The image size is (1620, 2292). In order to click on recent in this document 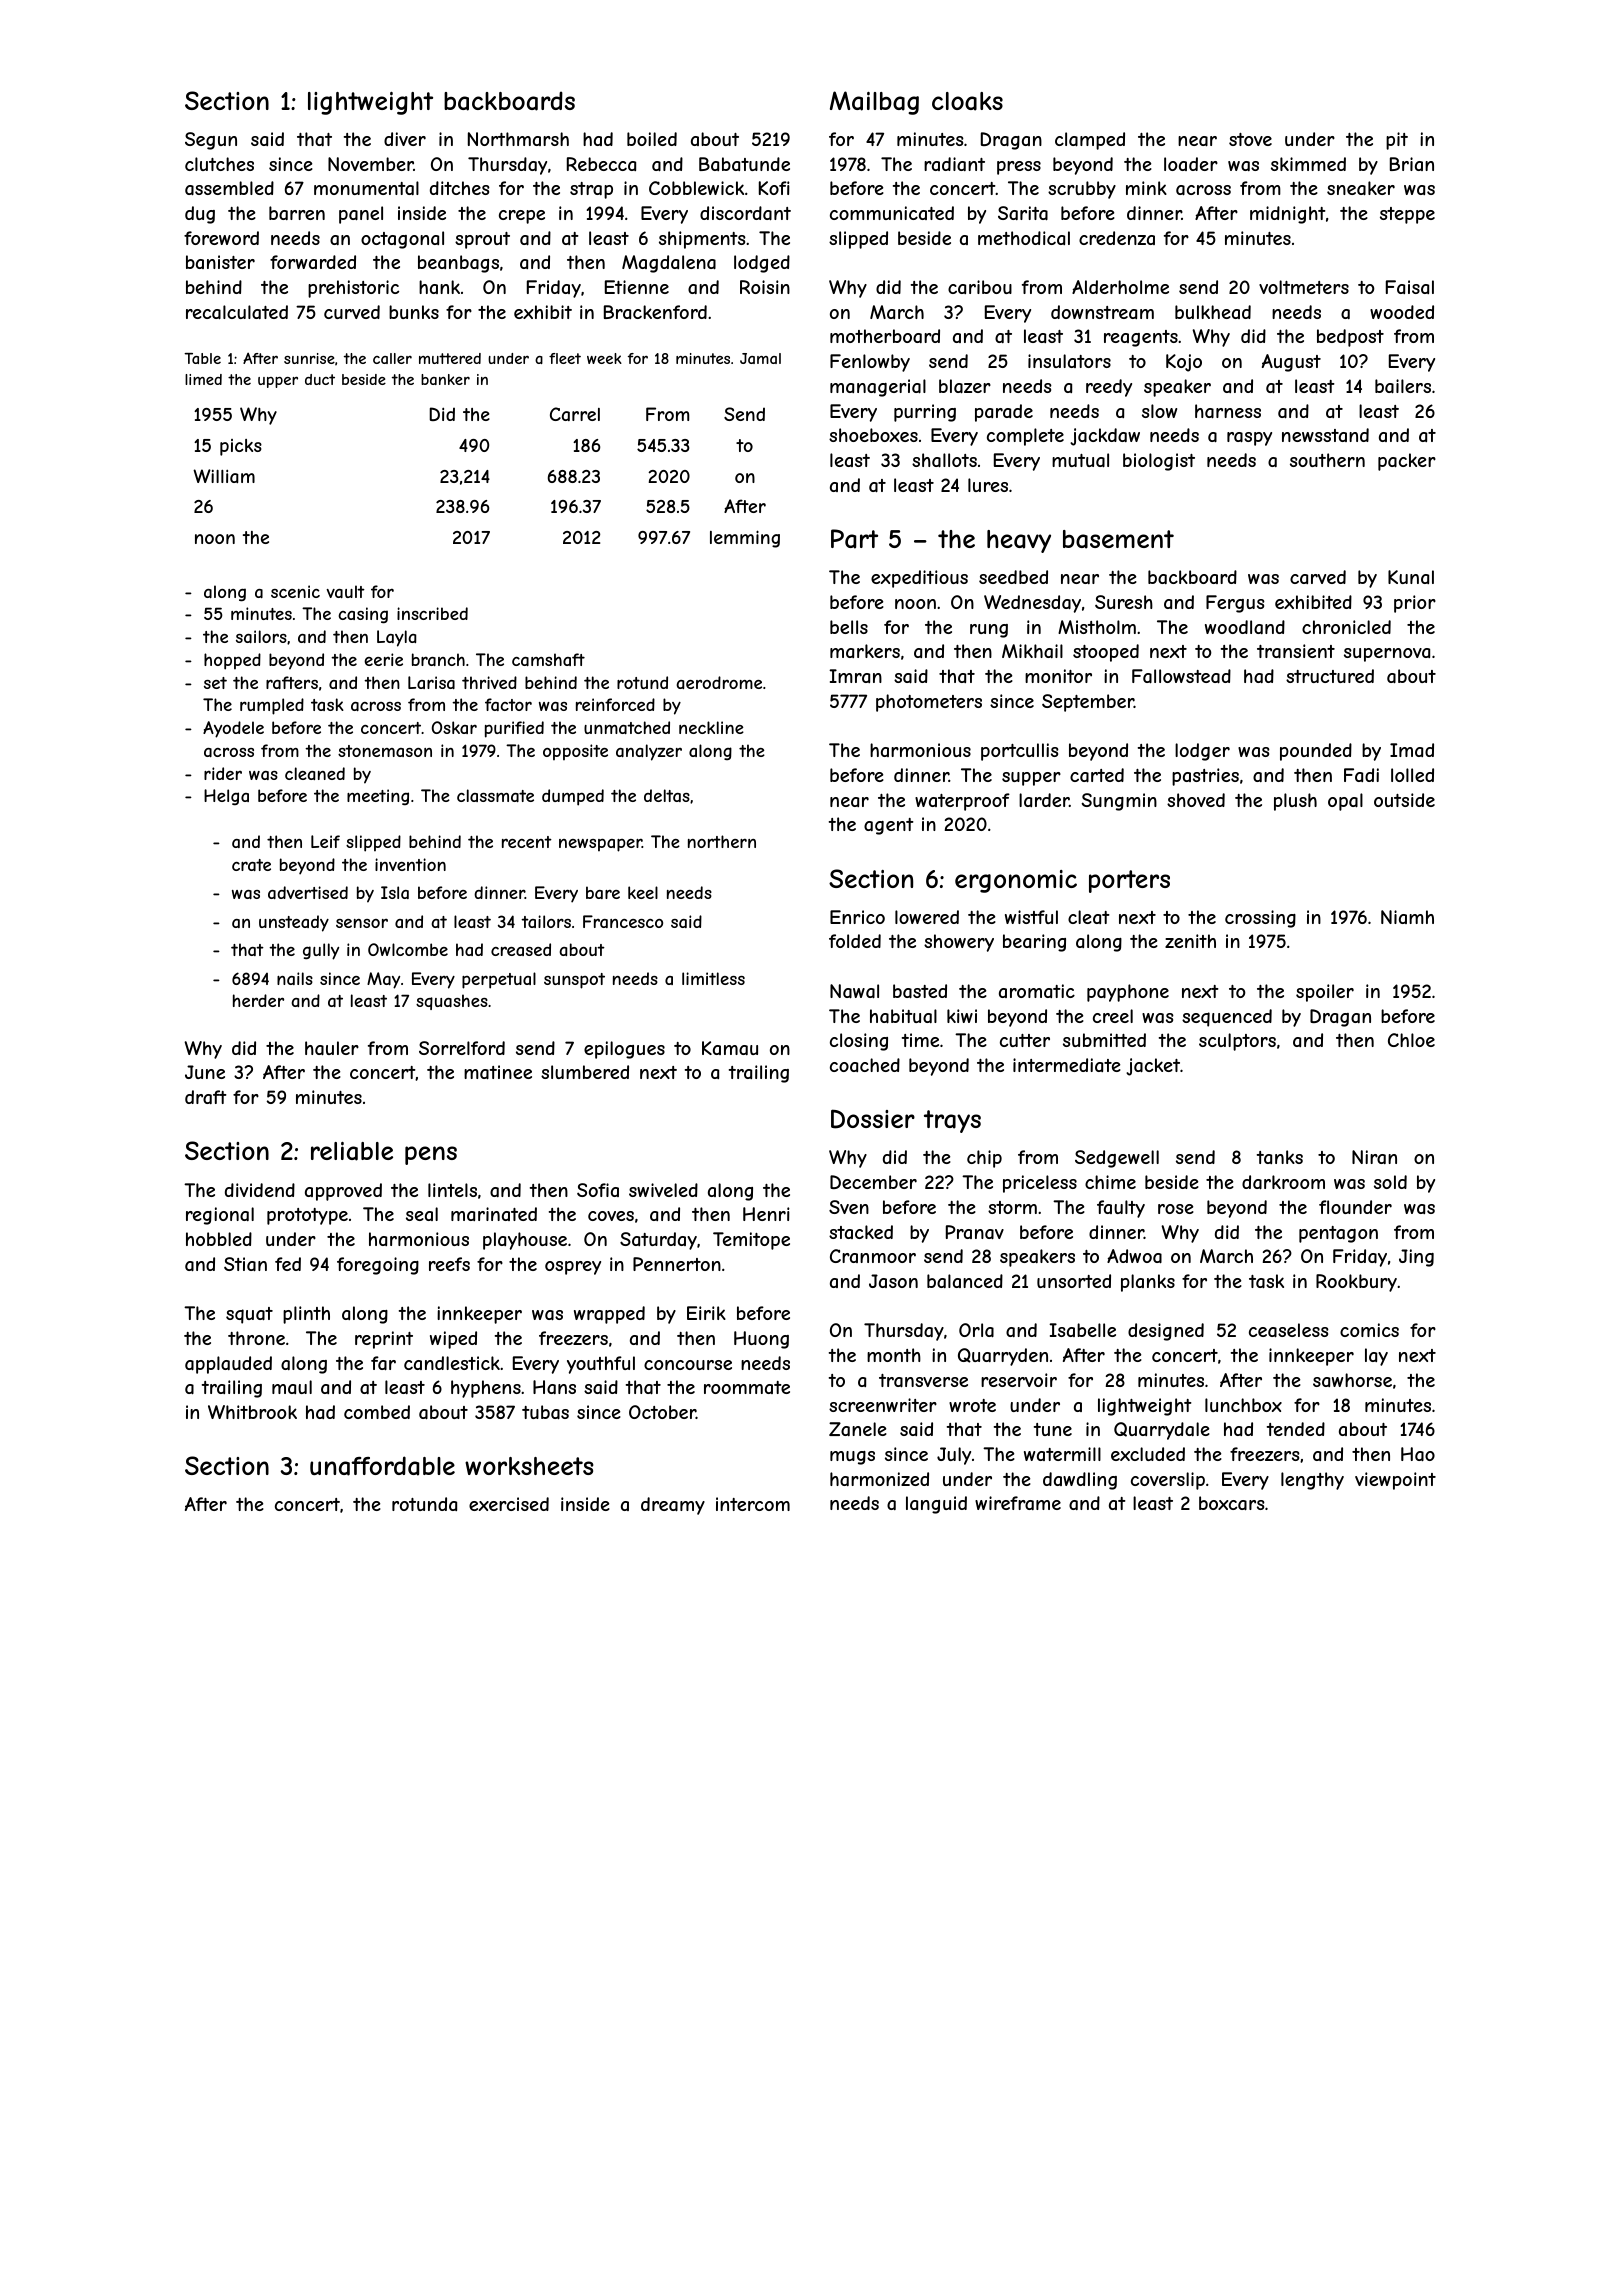, I will do `click(527, 842)`.
